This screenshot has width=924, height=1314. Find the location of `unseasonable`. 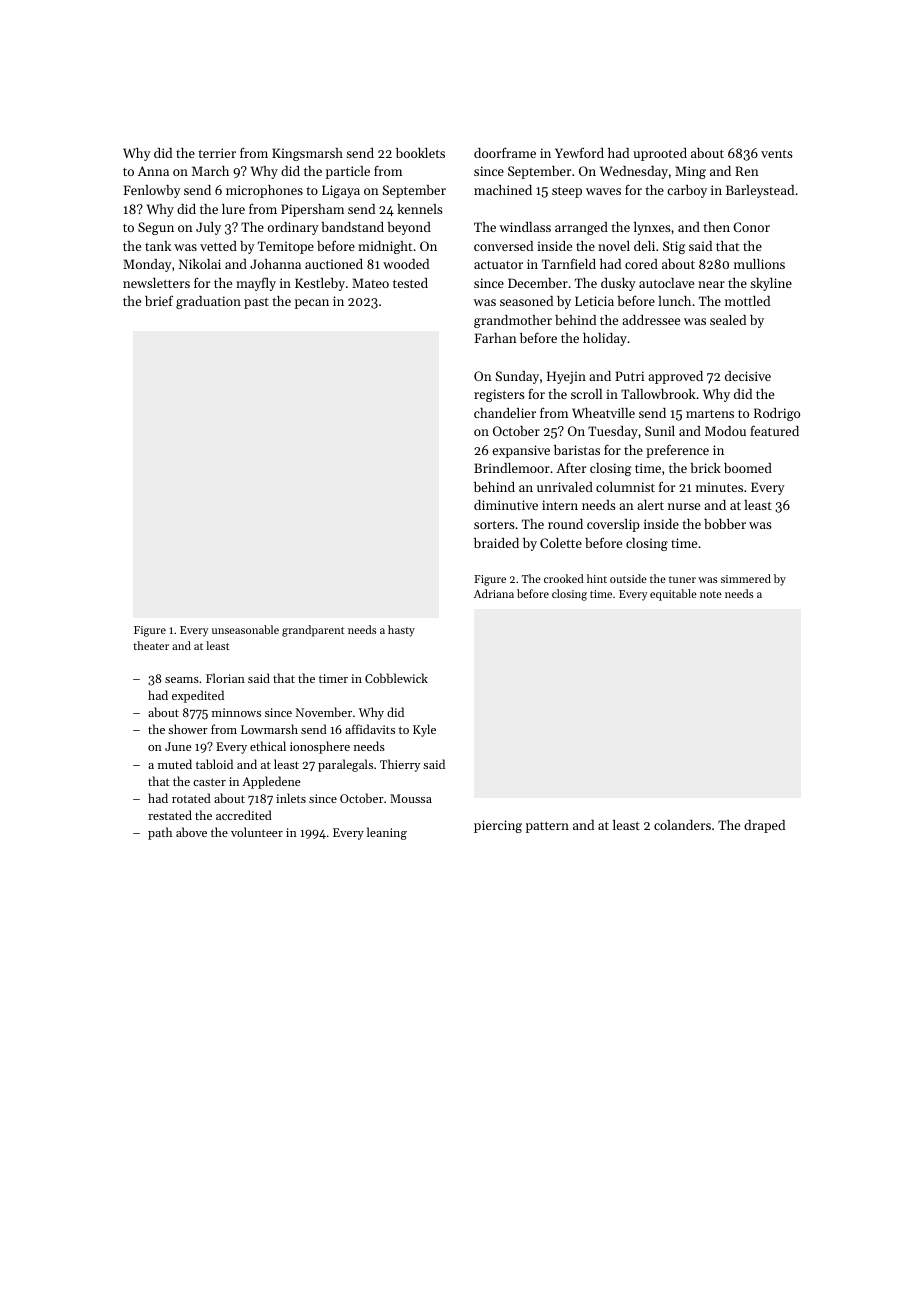

unseasonable is located at coordinates (245, 629).
